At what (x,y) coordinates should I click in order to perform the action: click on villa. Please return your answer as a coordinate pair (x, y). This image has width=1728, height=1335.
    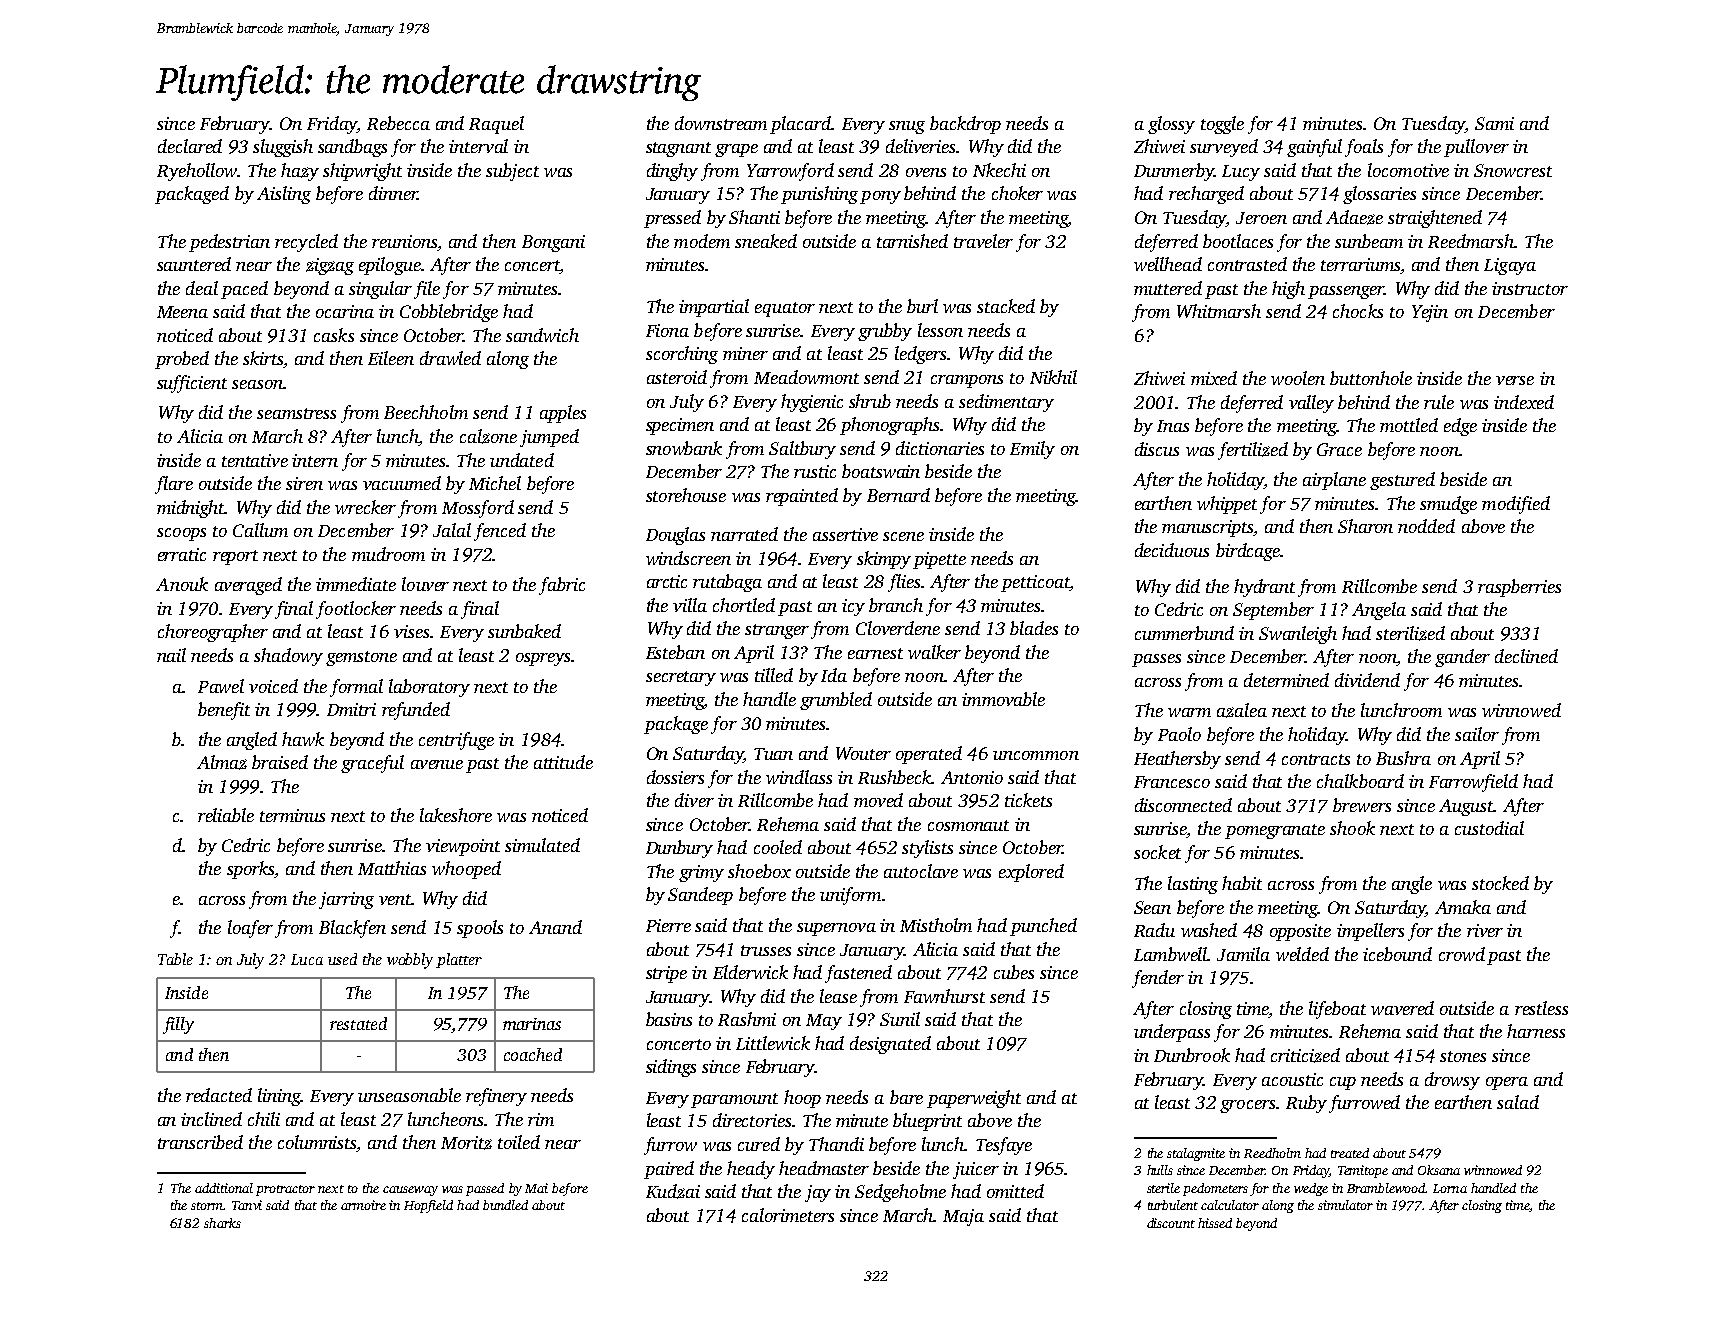
    Looking at the image, I should click on (690, 605).
